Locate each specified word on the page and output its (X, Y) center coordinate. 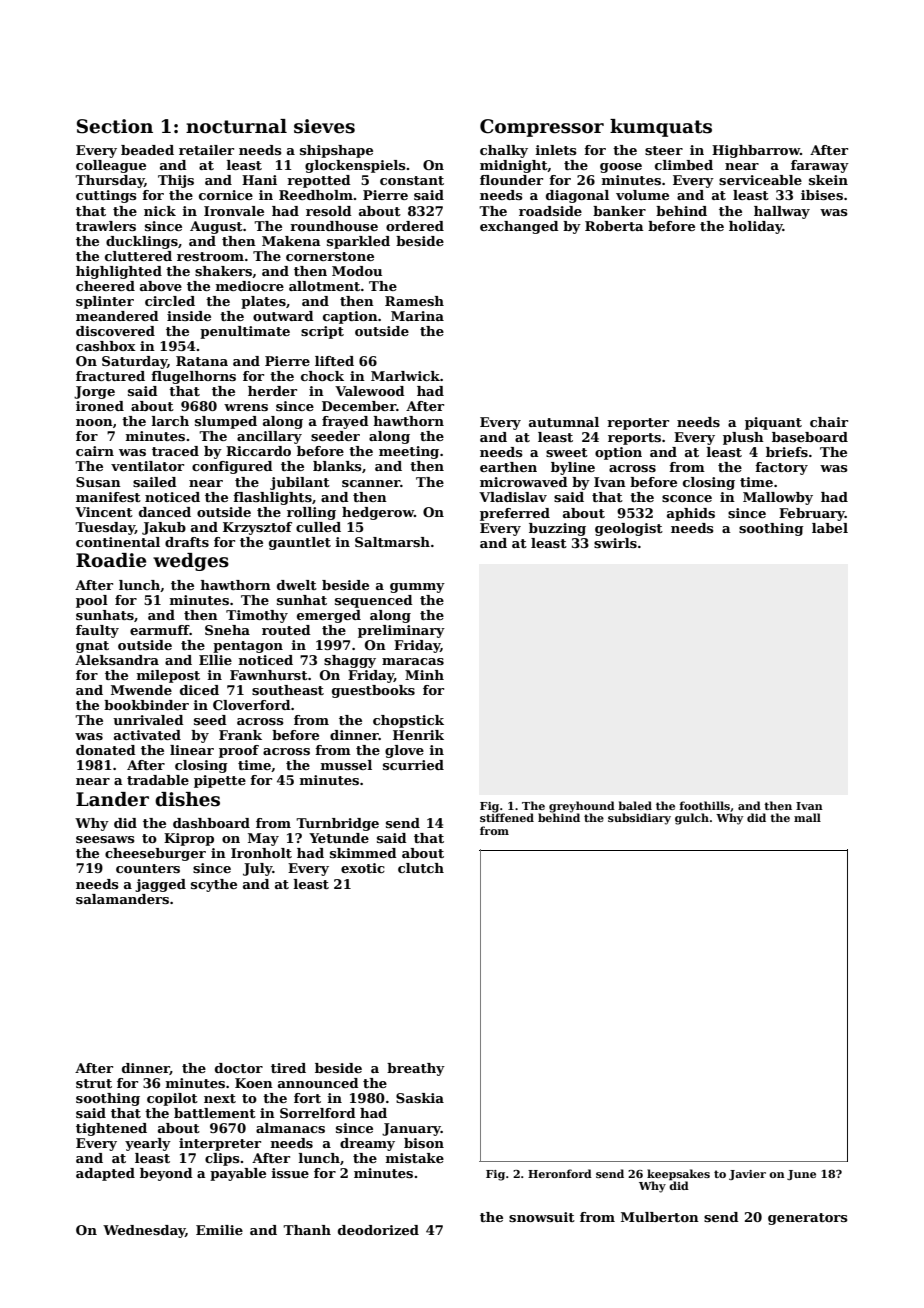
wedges (191, 562)
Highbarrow (756, 151)
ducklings (142, 242)
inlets (556, 150)
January (411, 1129)
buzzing (557, 529)
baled (635, 805)
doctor (239, 1068)
